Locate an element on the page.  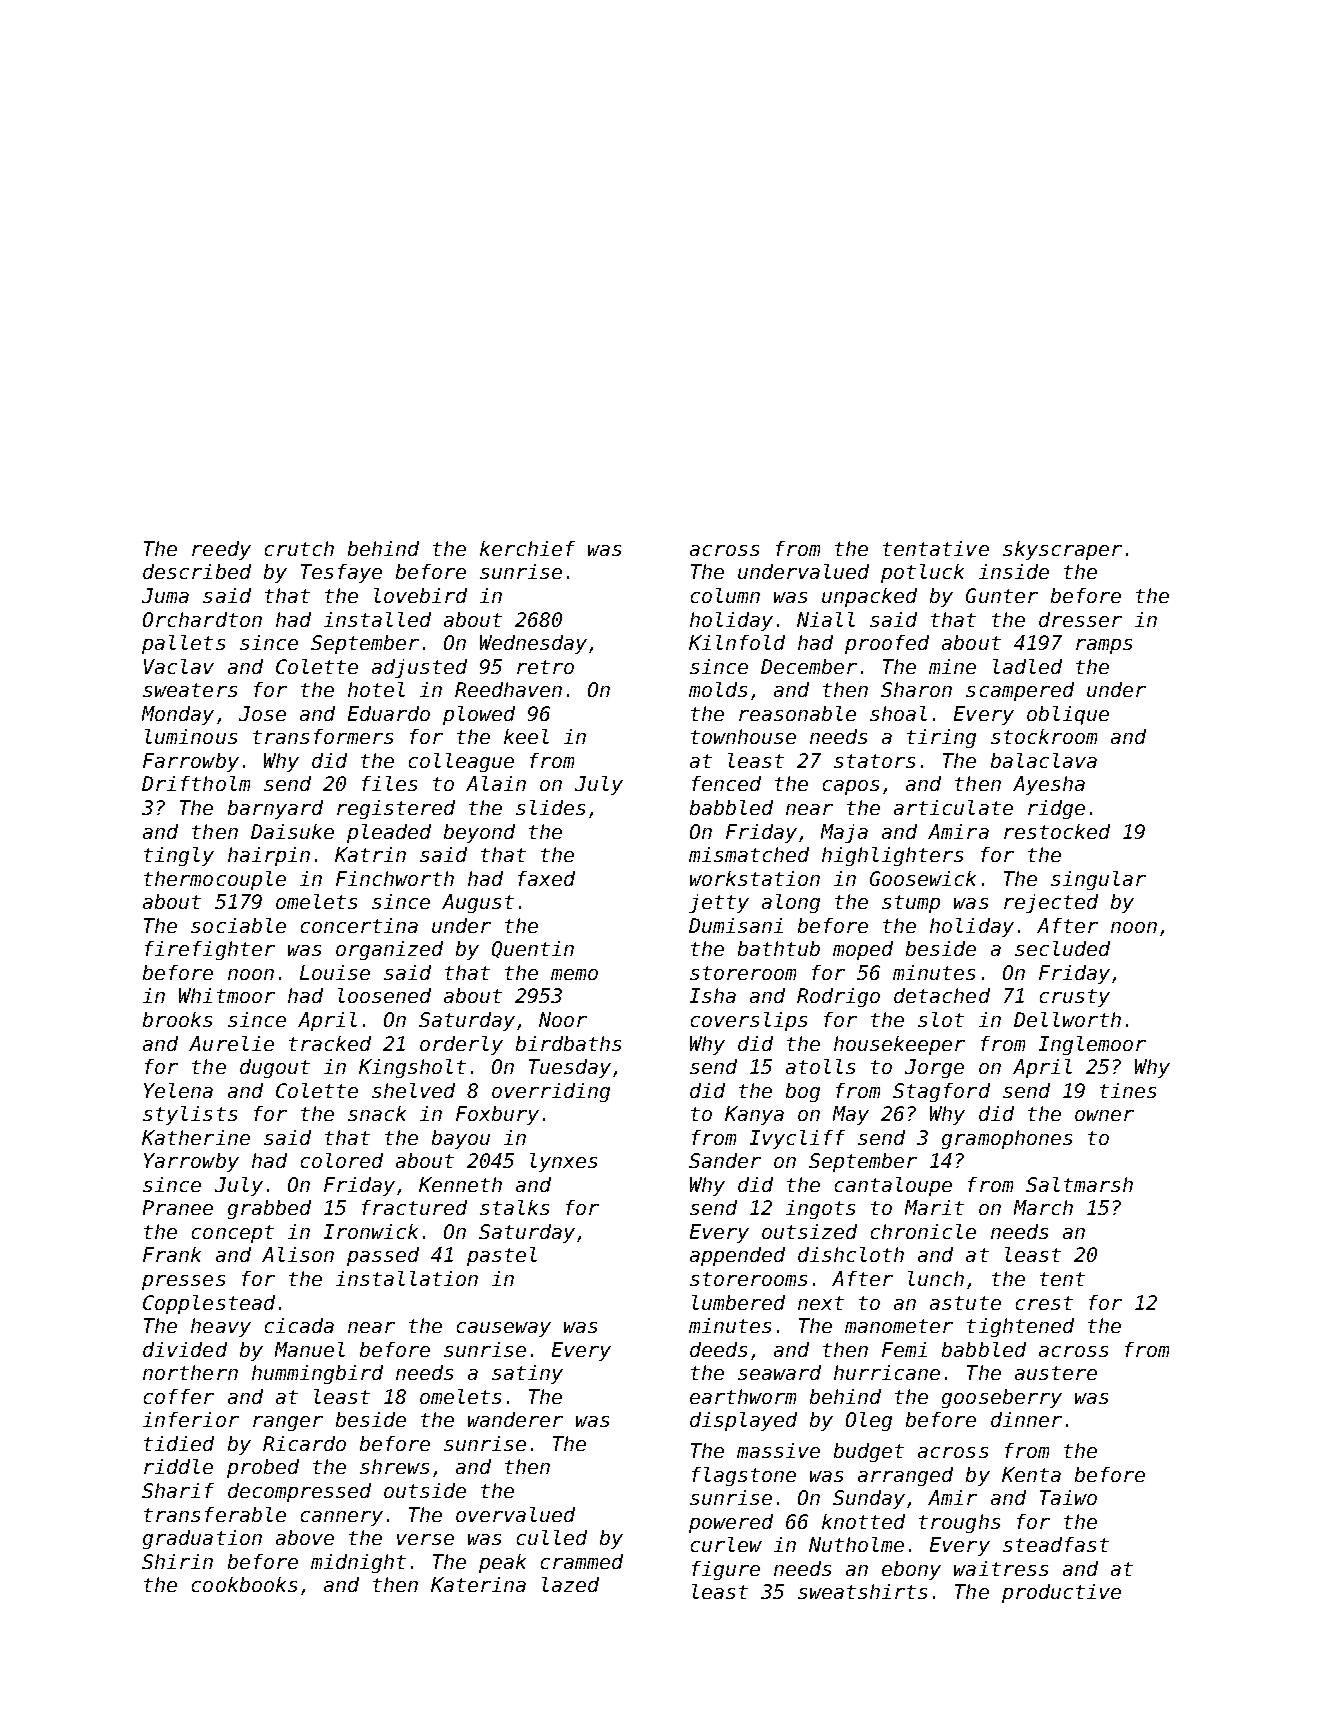
reedy is located at coordinates (221, 550).
